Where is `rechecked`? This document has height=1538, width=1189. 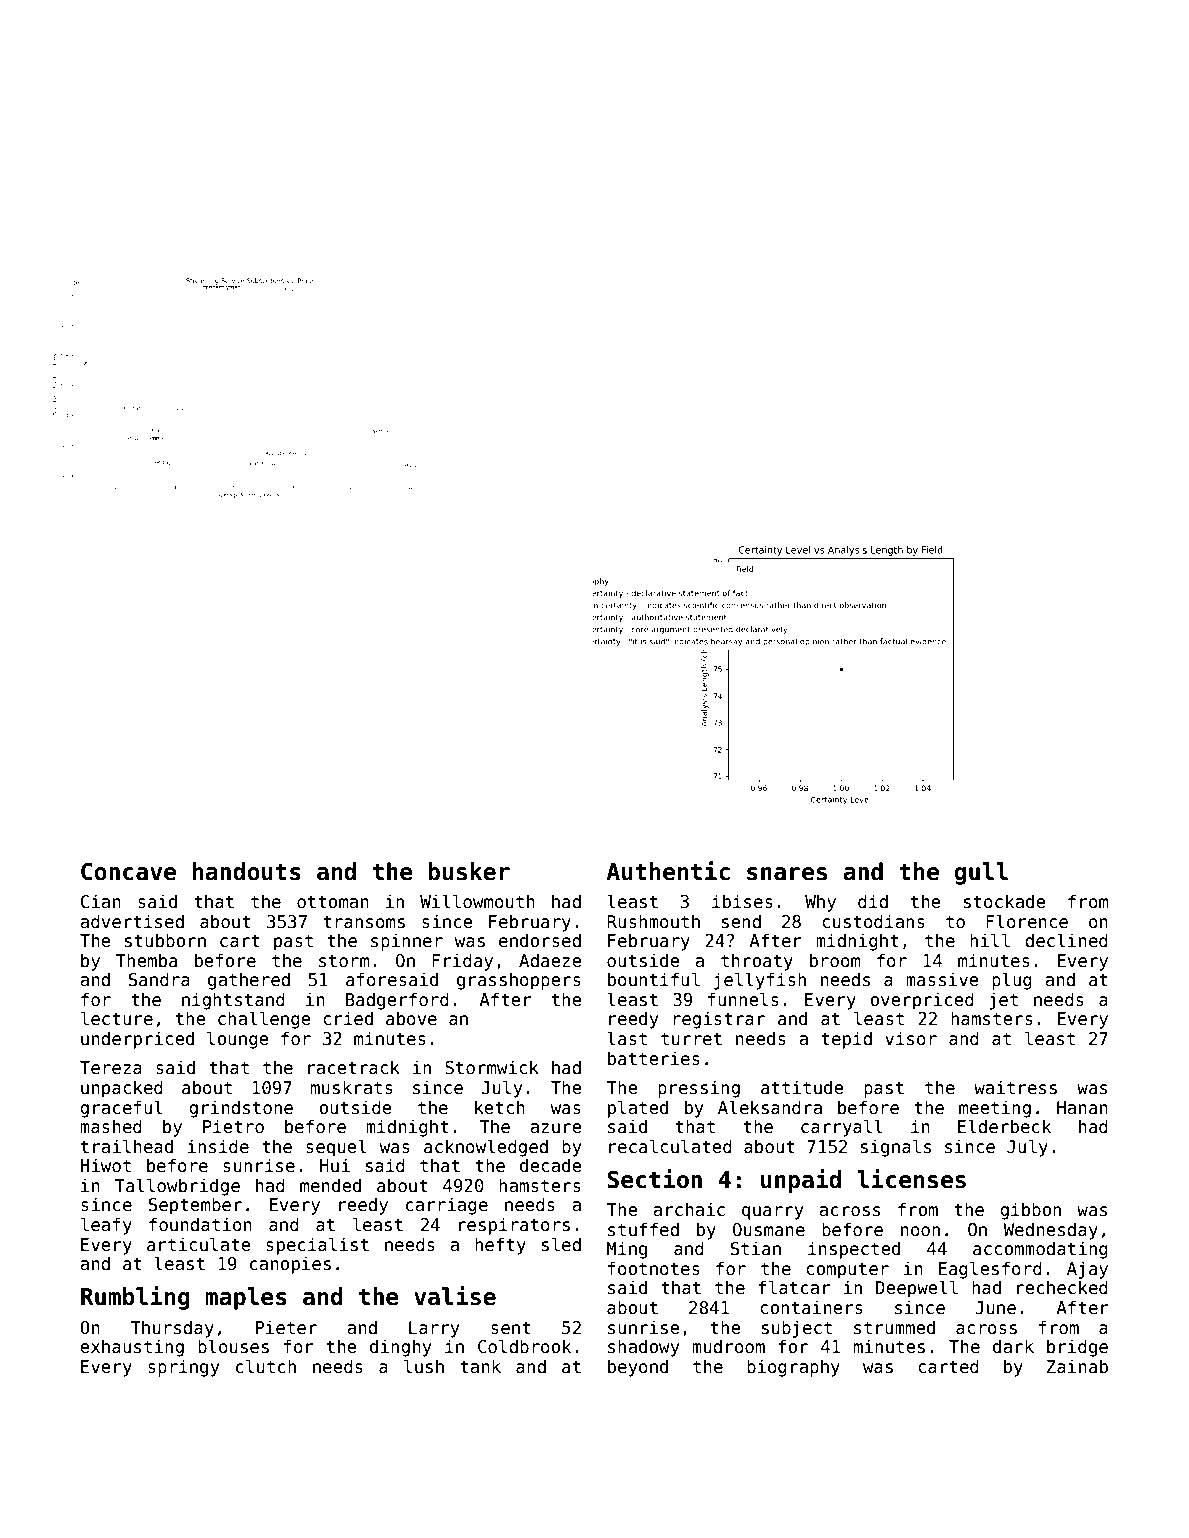 rechecked is located at coordinates (1062, 1287).
